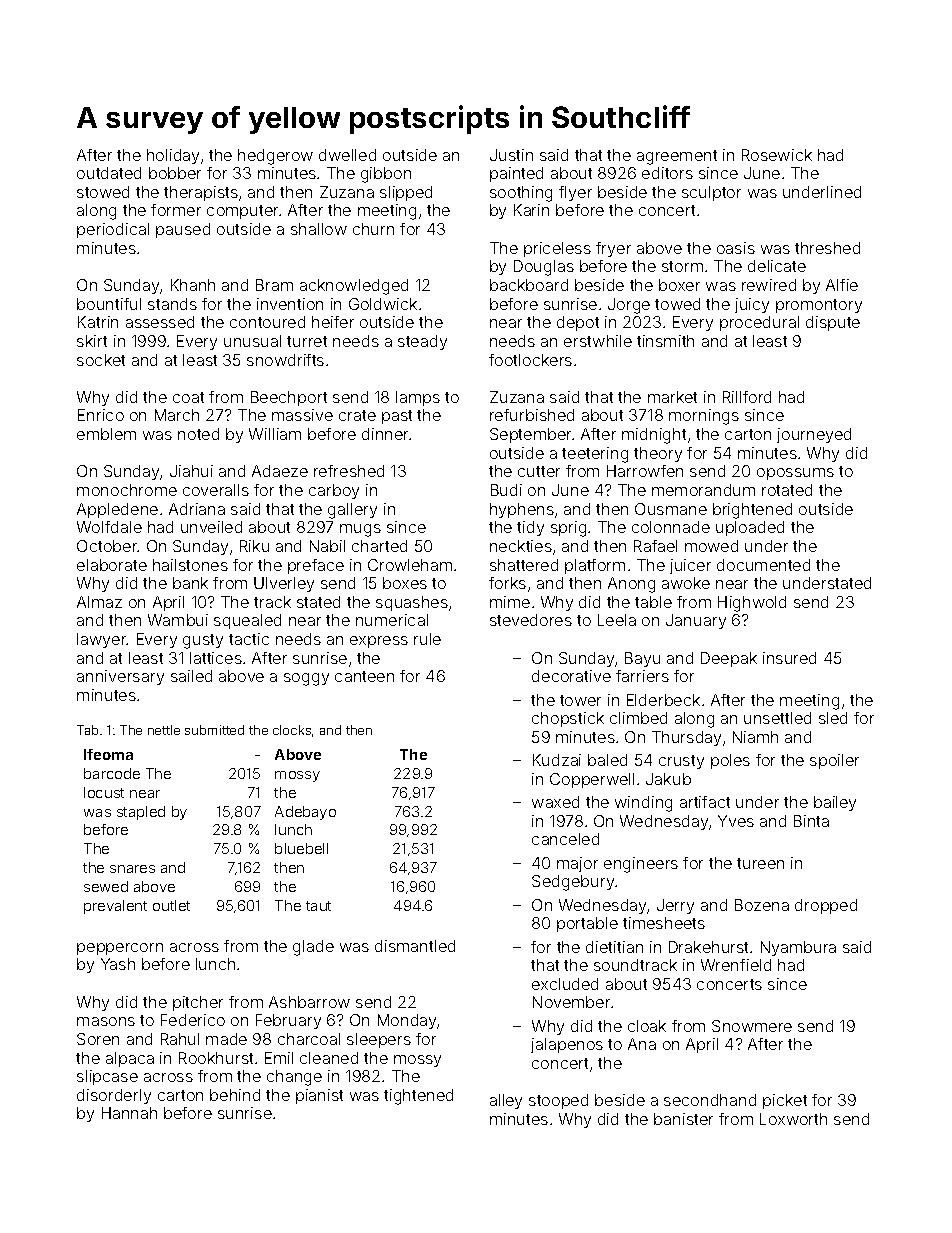  I want to click on colonnade, so click(671, 527).
